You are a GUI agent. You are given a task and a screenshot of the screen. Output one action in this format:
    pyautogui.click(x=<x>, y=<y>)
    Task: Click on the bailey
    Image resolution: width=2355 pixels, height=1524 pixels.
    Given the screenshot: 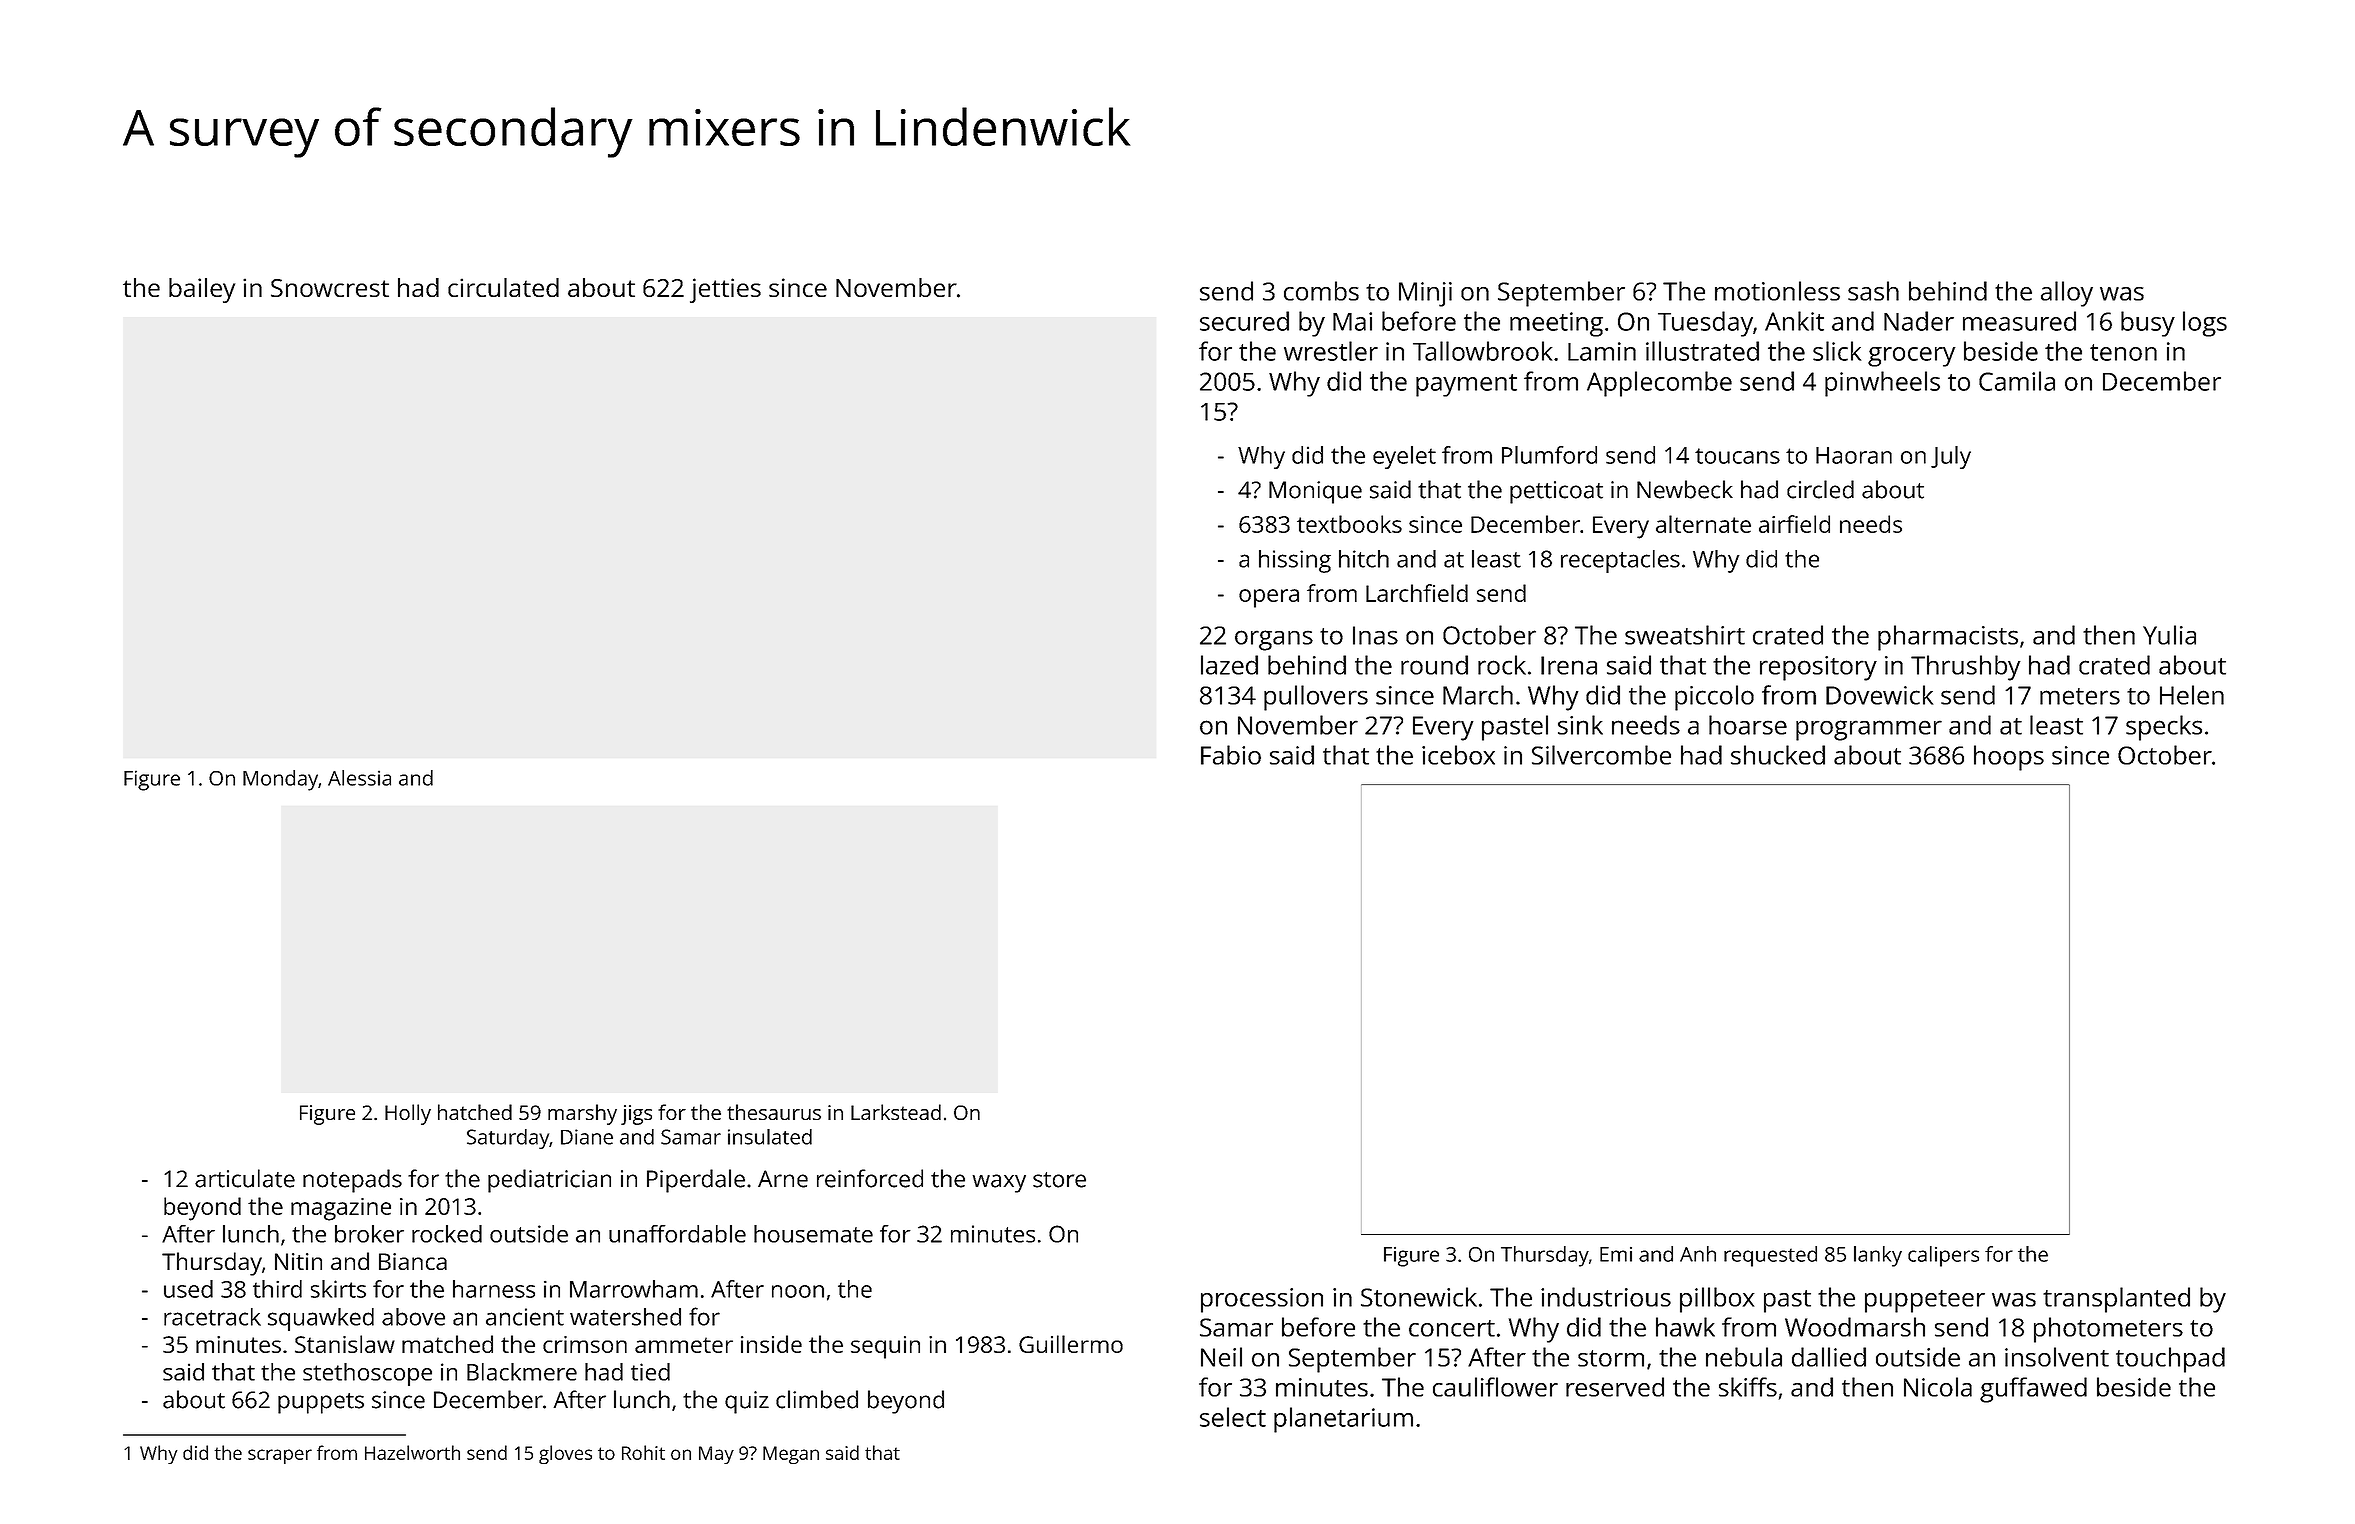 What is the action you would take?
    pyautogui.click(x=202, y=290)
